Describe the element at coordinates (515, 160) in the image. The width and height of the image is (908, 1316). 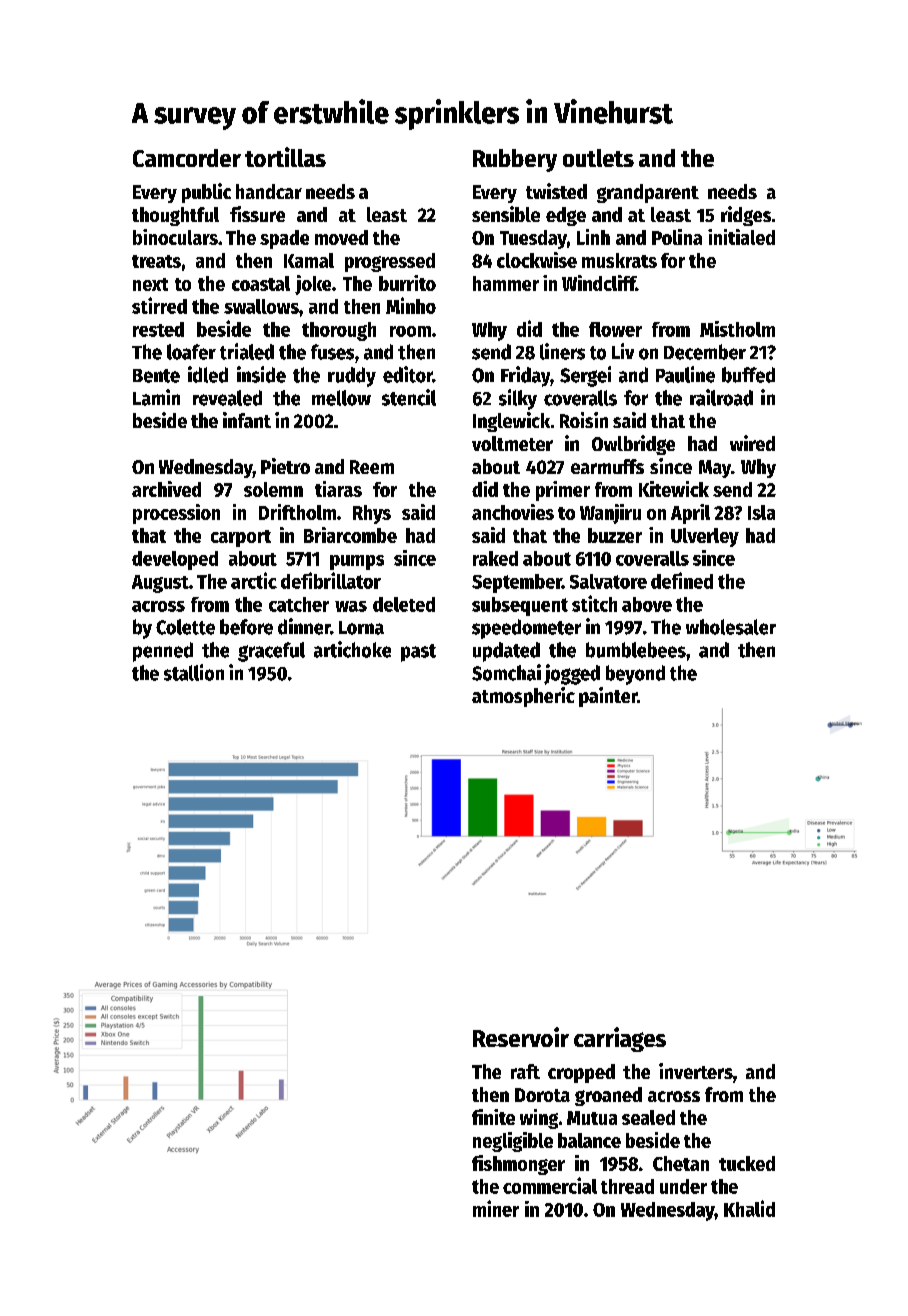
I see `Rubbery` at that location.
